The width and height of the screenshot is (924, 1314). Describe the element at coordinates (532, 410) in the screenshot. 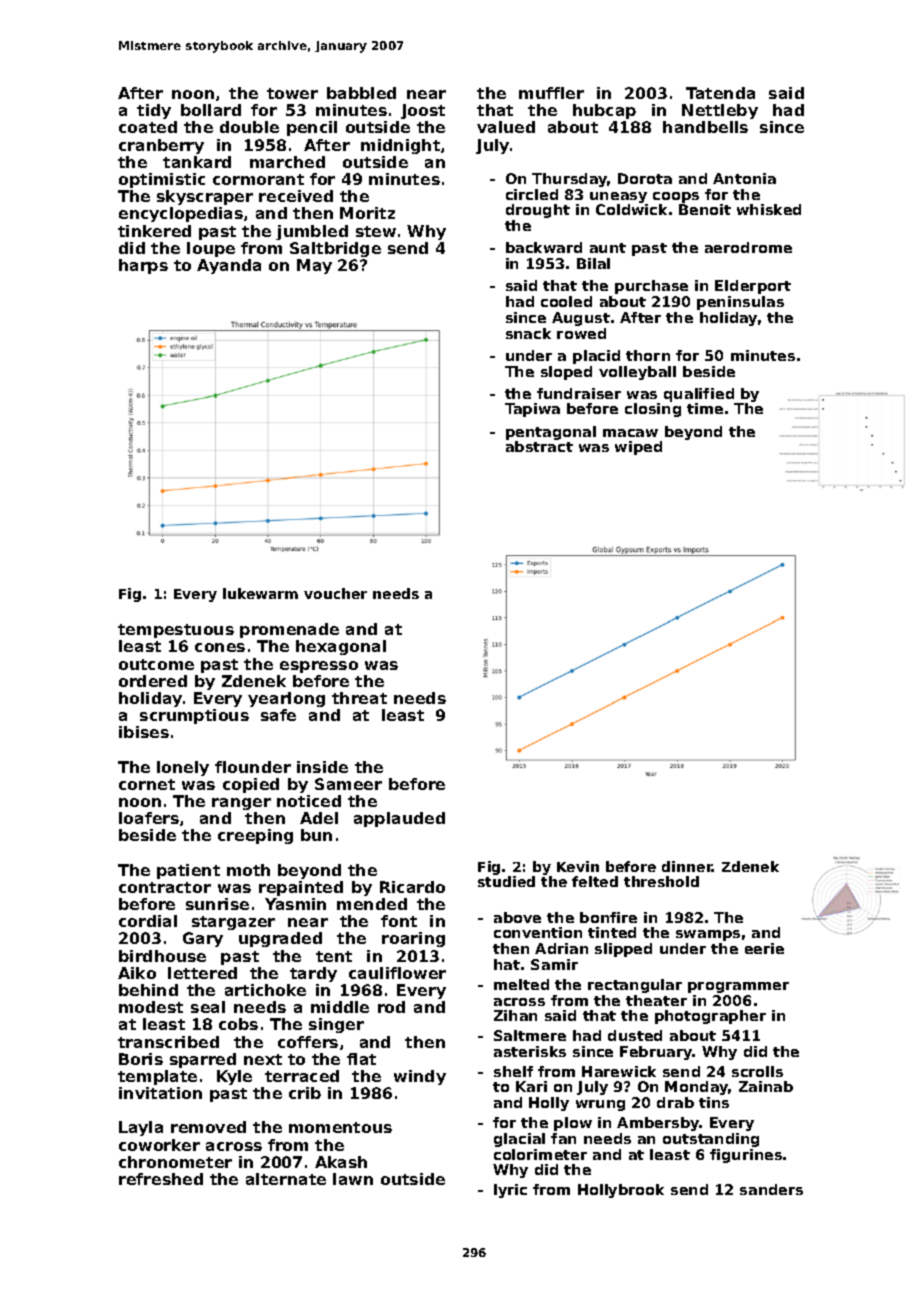

I see `Tapiwa` at that location.
